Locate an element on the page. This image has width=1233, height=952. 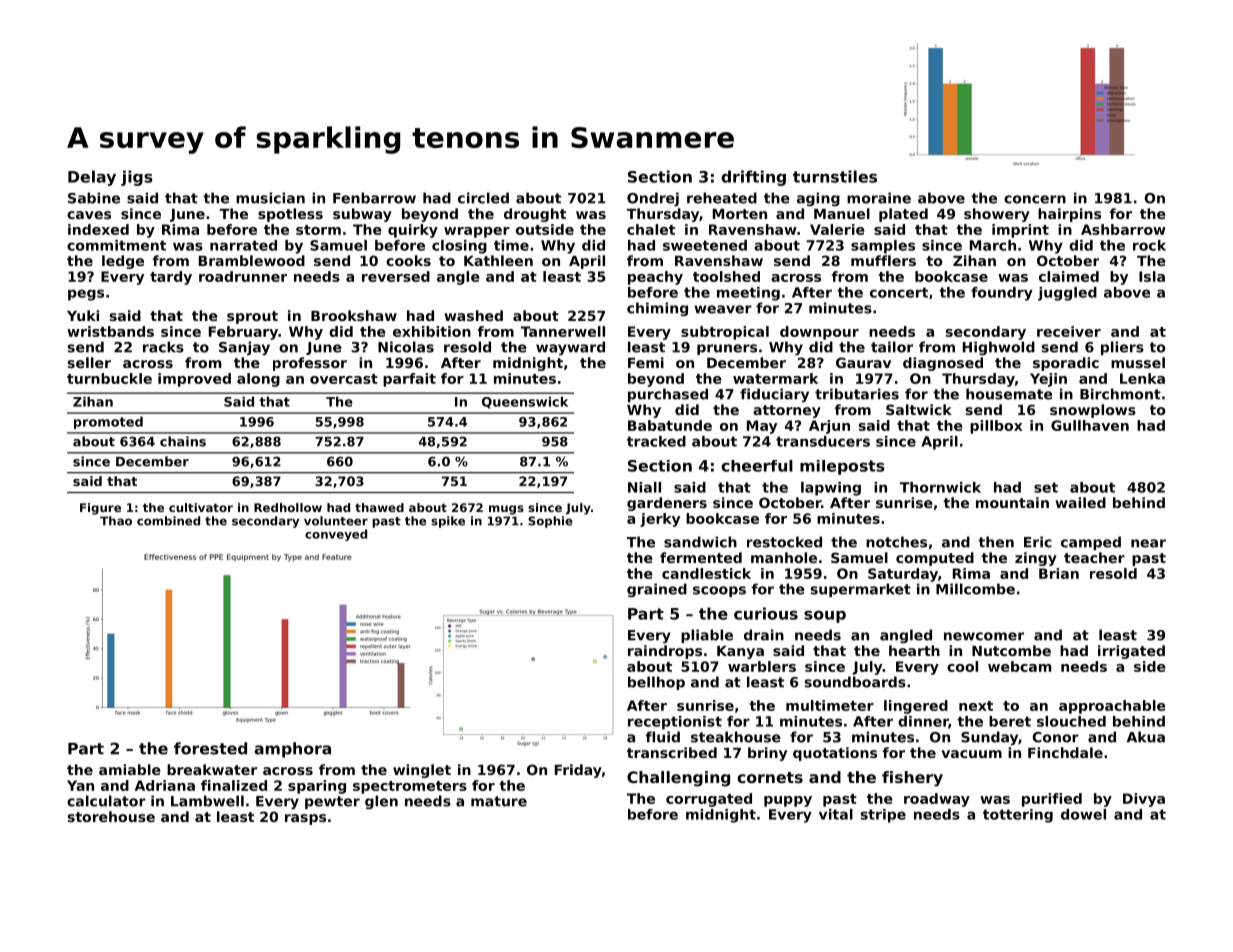
raindrops is located at coordinates (665, 652).
